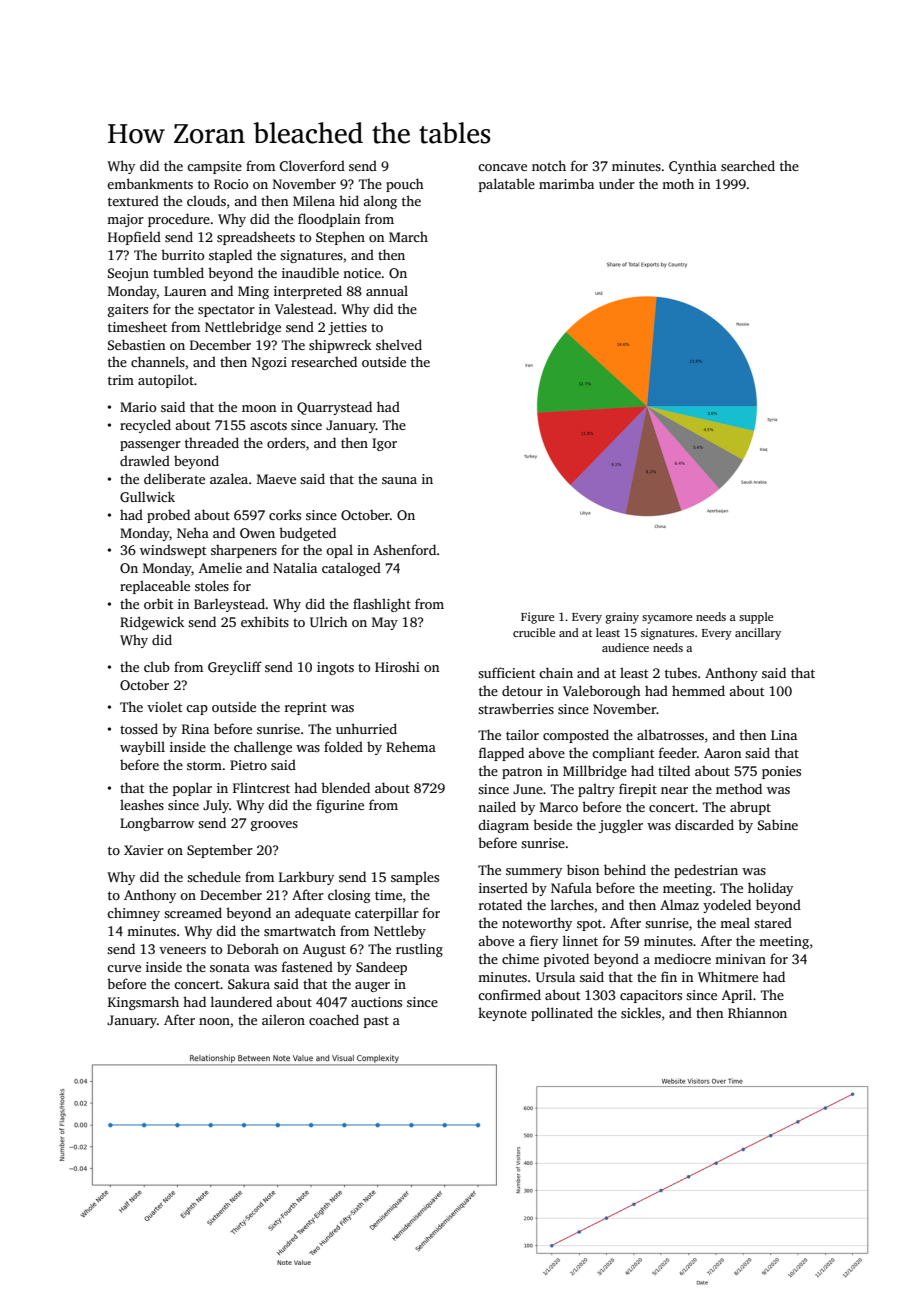  I want to click on palatable, so click(507, 185).
